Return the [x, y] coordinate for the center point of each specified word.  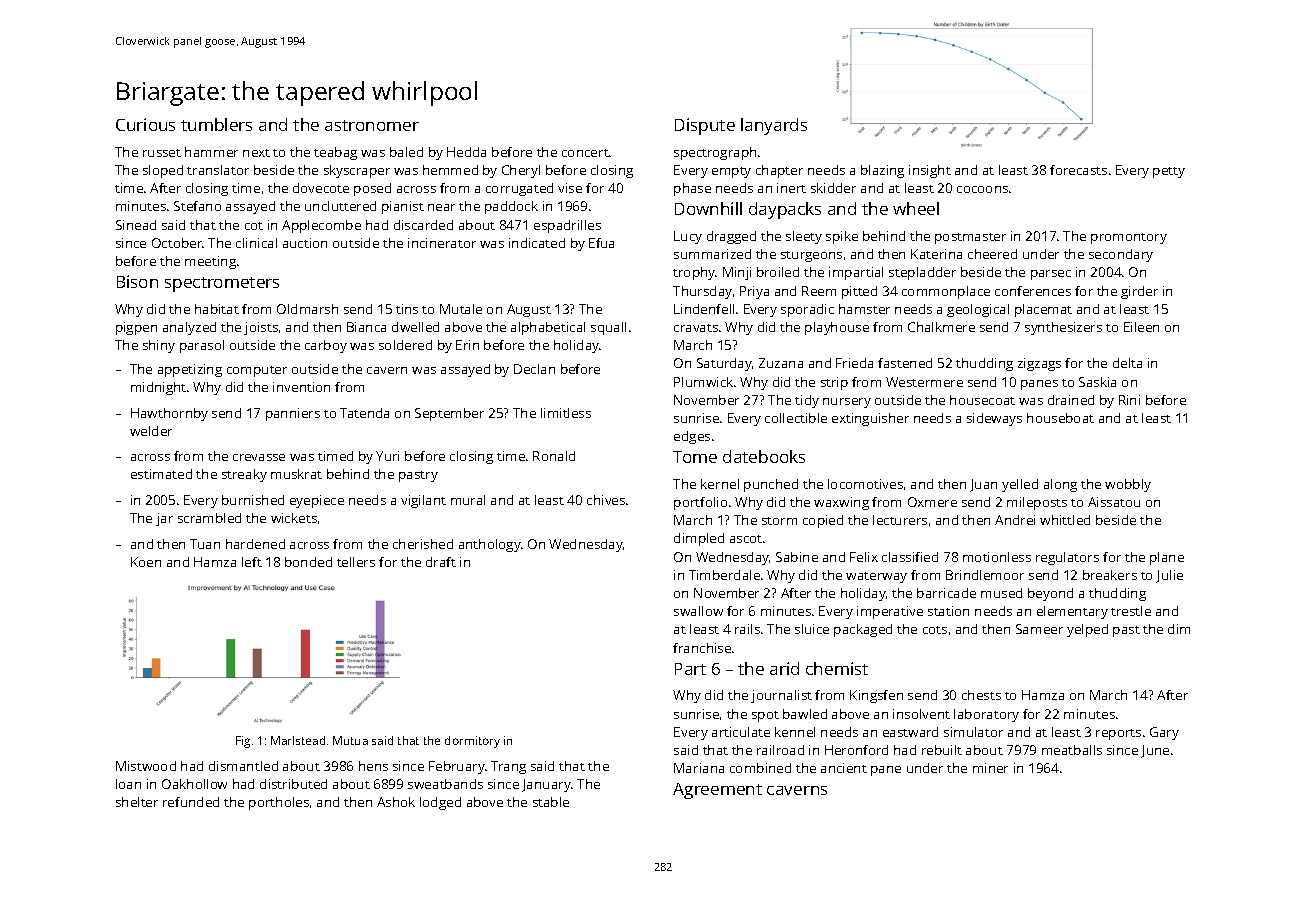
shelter [137, 802]
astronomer [372, 125]
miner [990, 768]
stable [551, 802]
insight [930, 171]
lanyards [774, 126]
